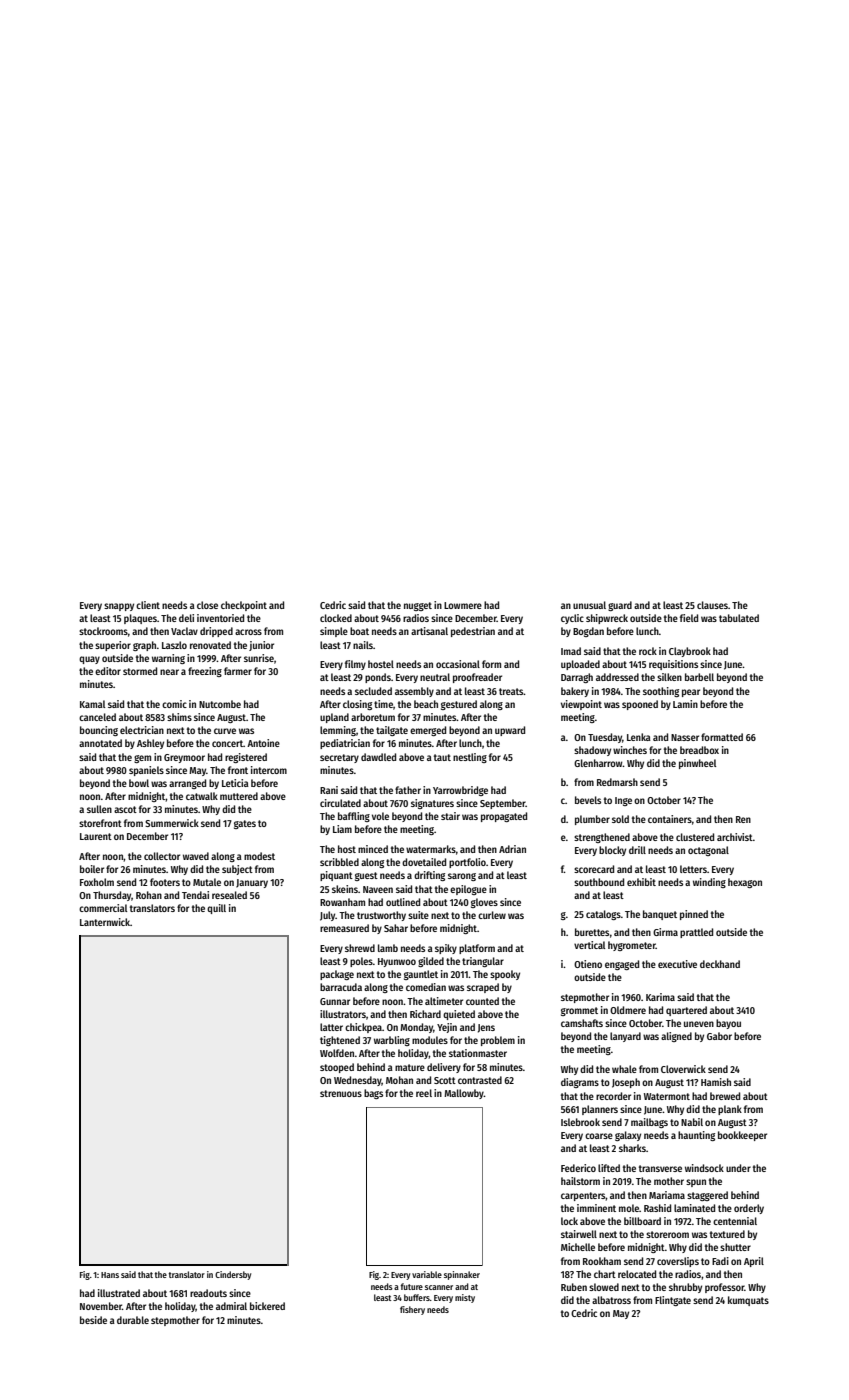 Image resolution: width=849 pixels, height=1400 pixels. What do you see at coordinates (640, 705) in the screenshot?
I see `spooned` at bounding box center [640, 705].
